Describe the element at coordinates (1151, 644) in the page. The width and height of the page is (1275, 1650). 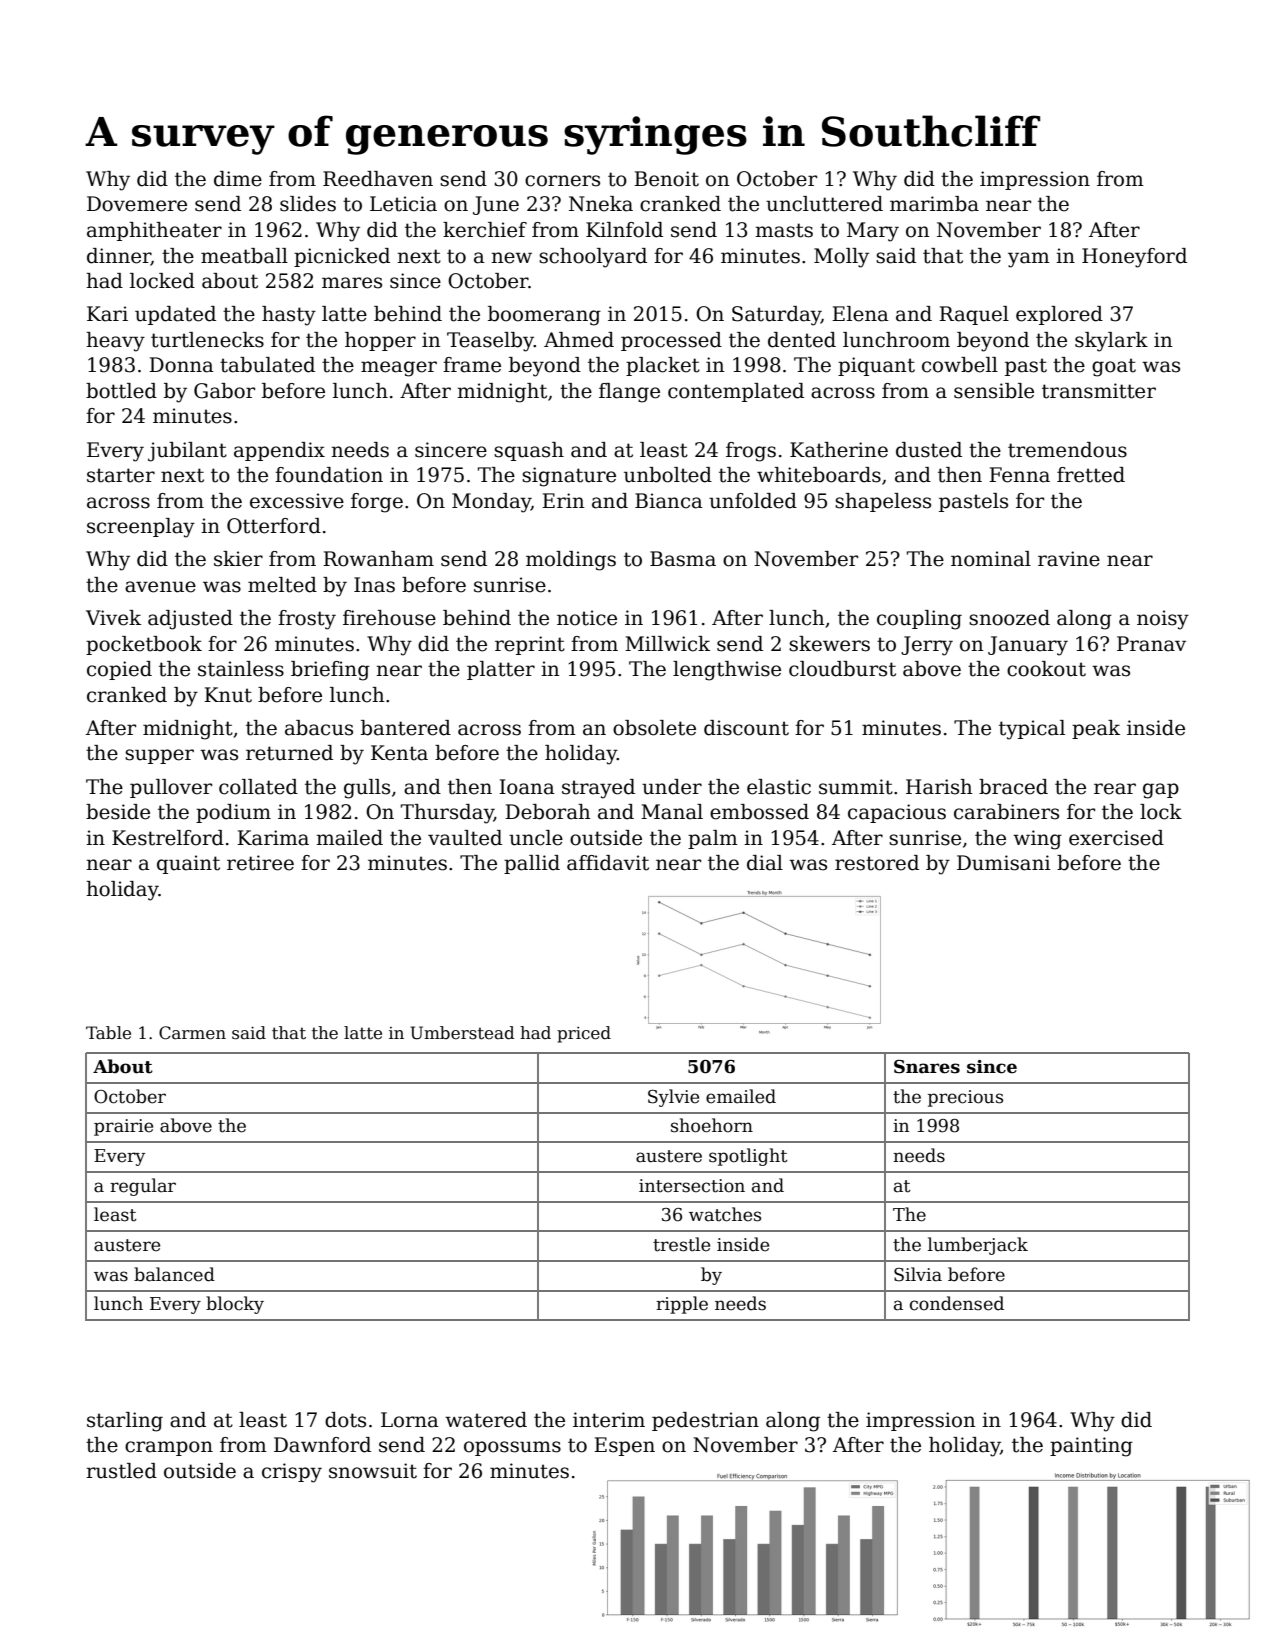
I see `Pranav` at that location.
